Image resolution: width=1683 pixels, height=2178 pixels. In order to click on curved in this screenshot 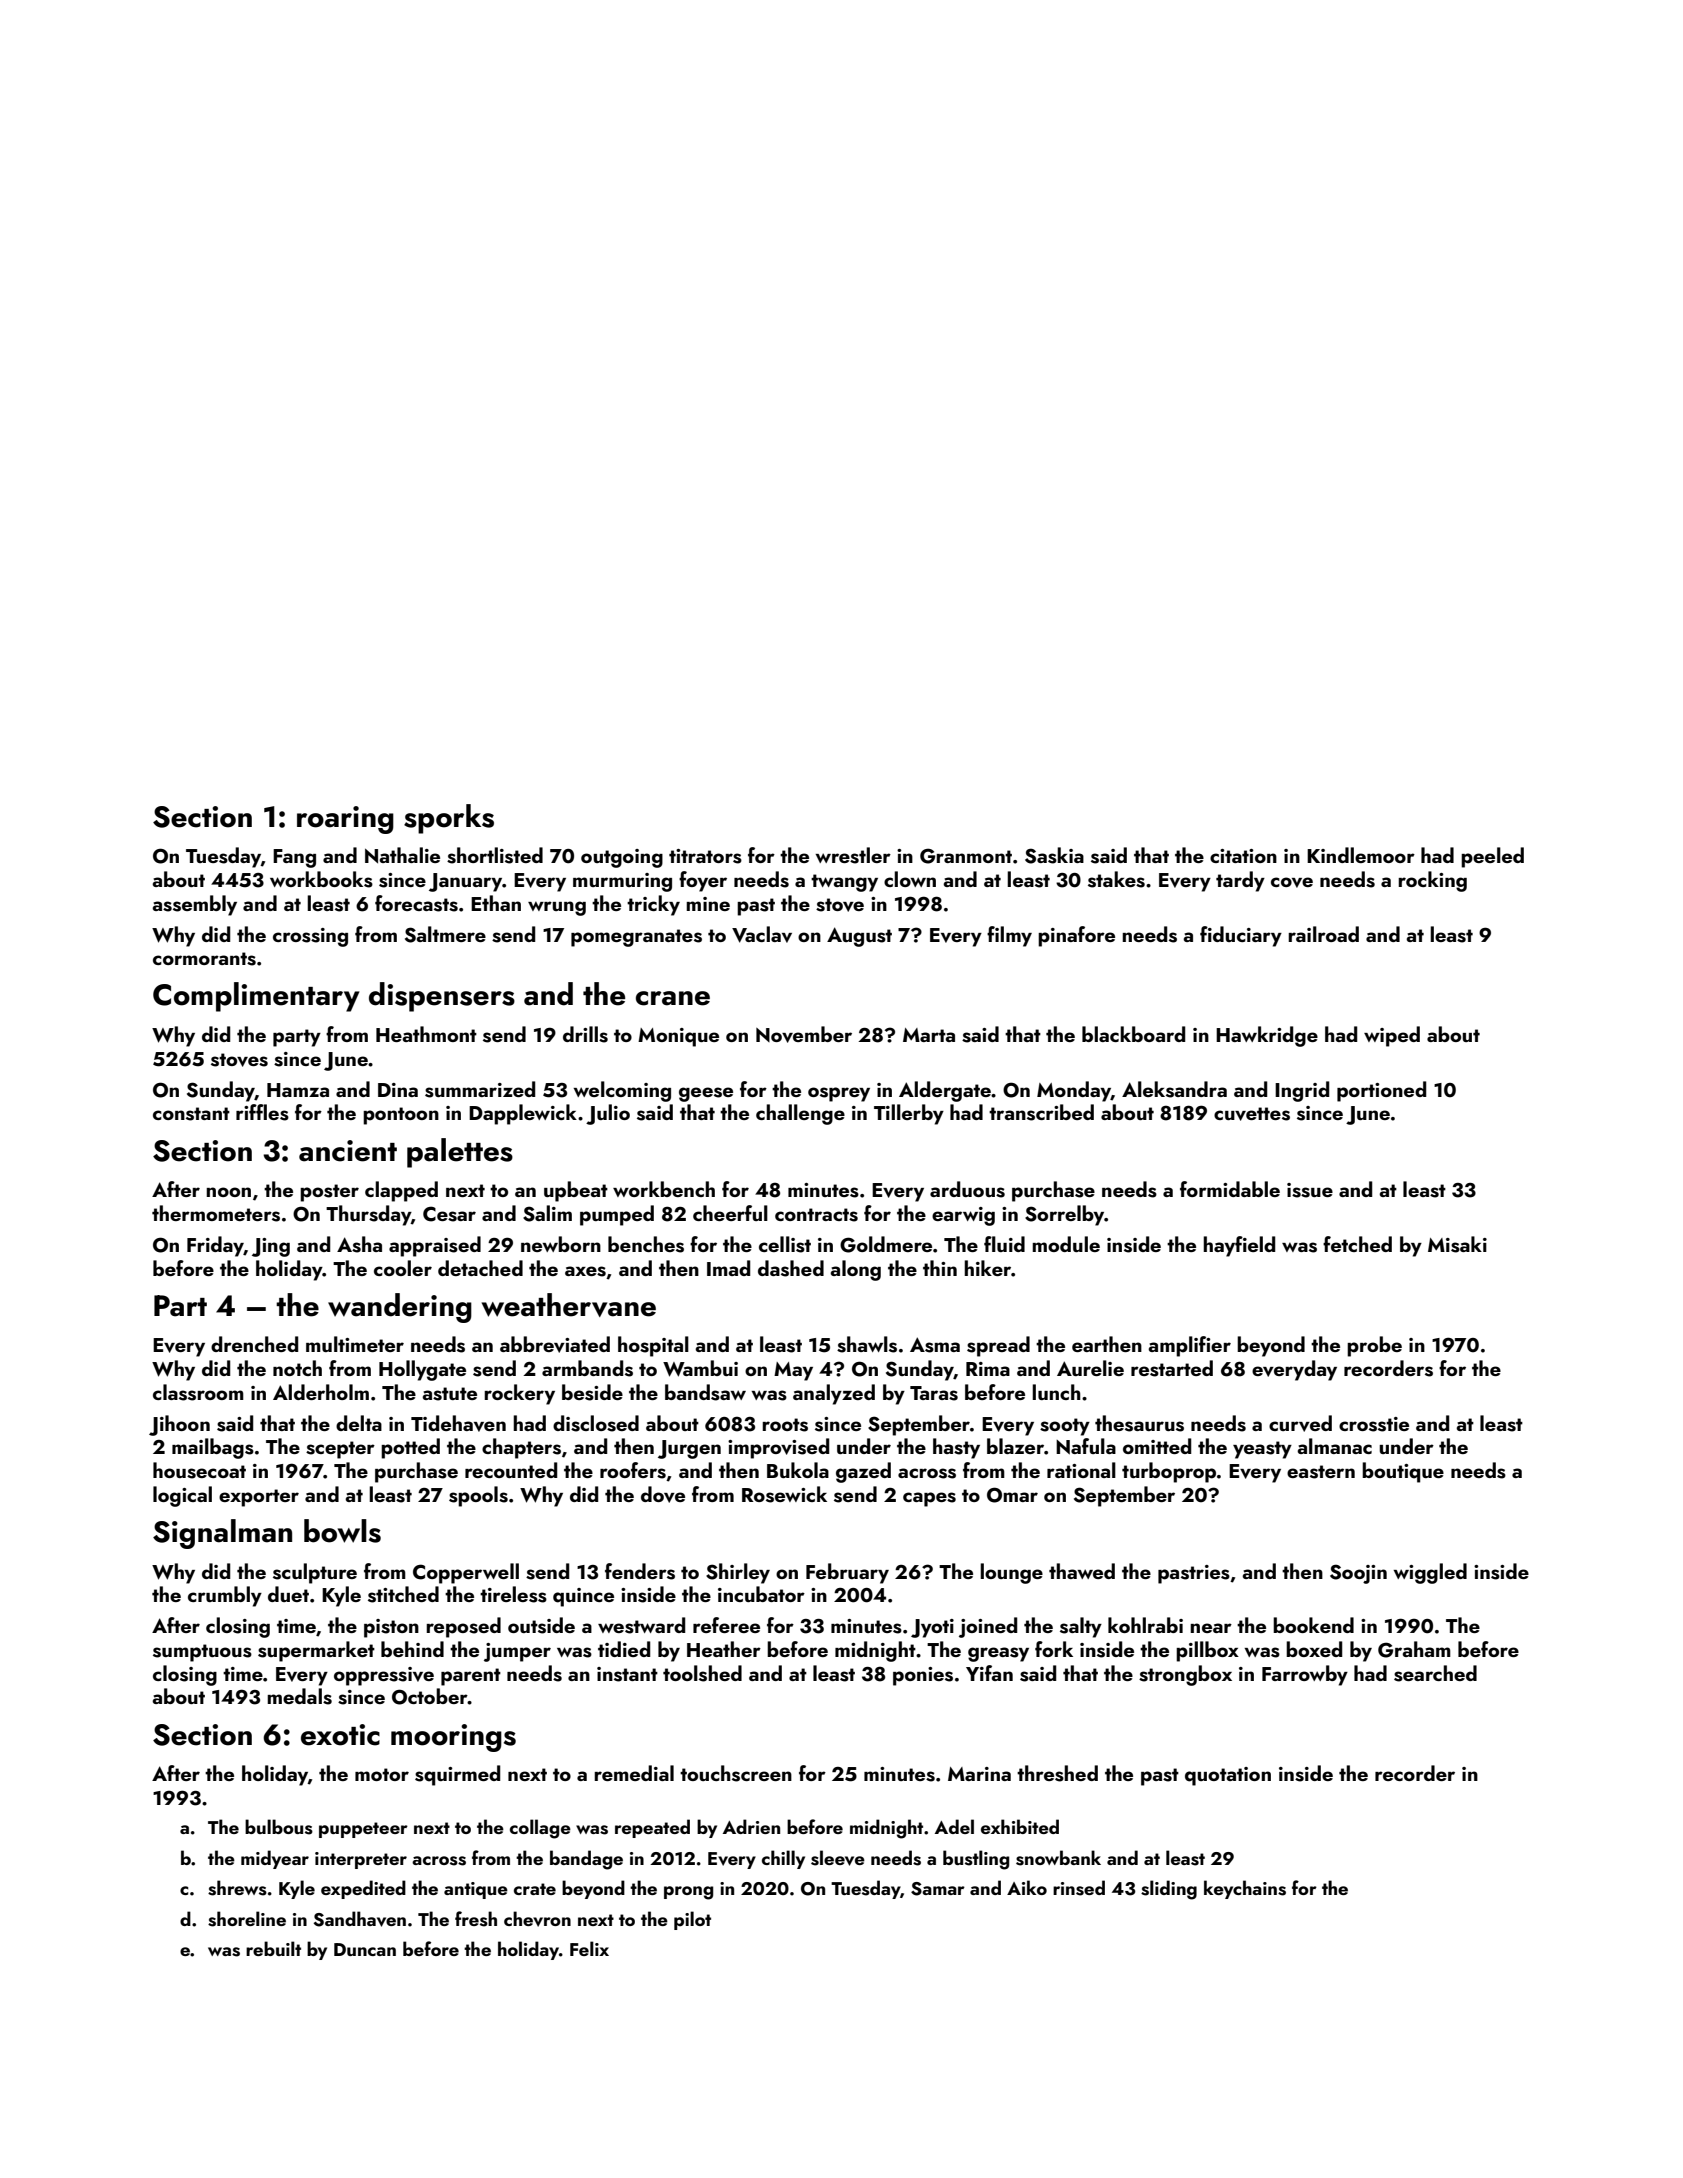, I will do `click(1300, 1423)`.
